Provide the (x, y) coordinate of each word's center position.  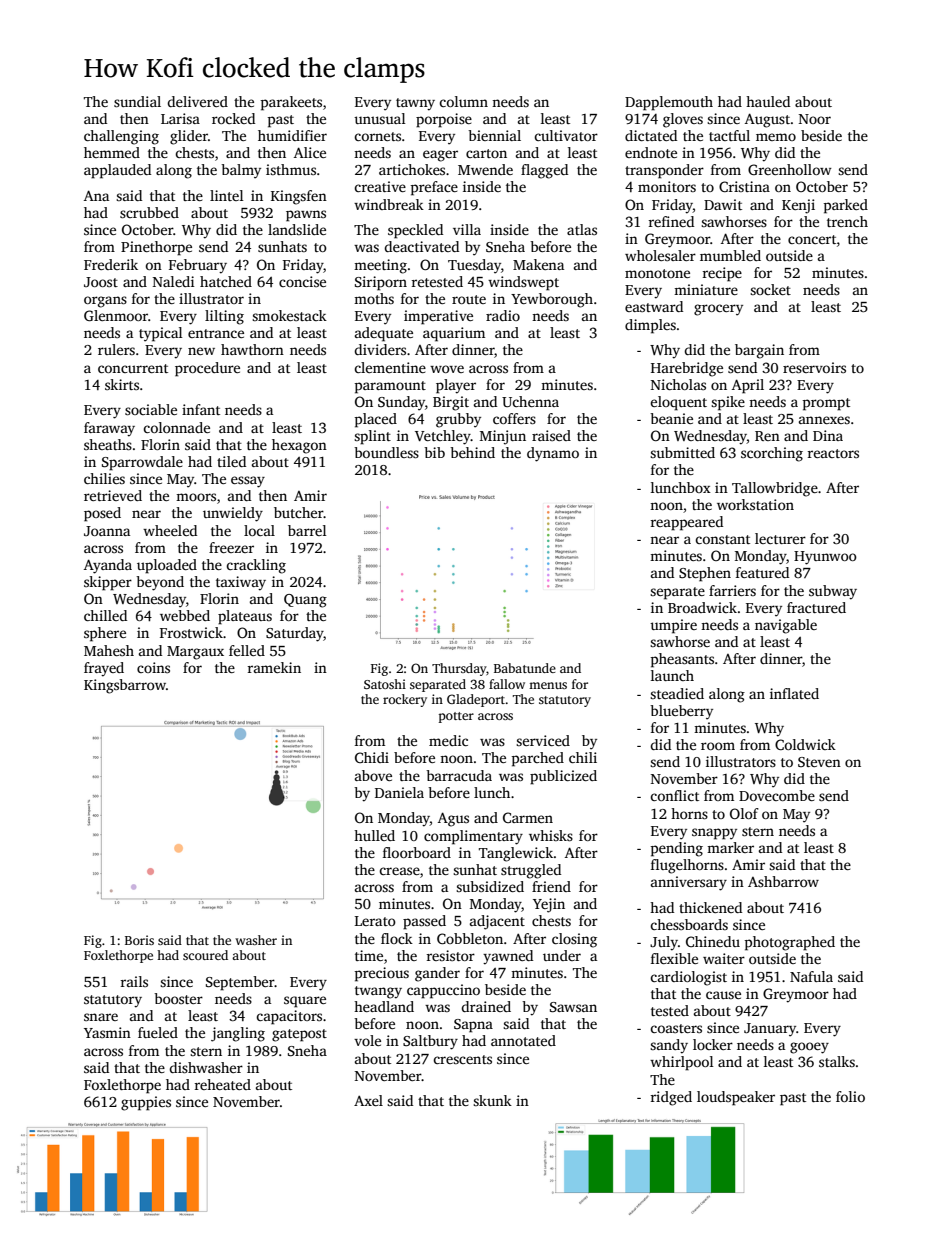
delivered (197, 101)
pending (677, 849)
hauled (768, 101)
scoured (205, 955)
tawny (415, 104)
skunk (492, 1100)
